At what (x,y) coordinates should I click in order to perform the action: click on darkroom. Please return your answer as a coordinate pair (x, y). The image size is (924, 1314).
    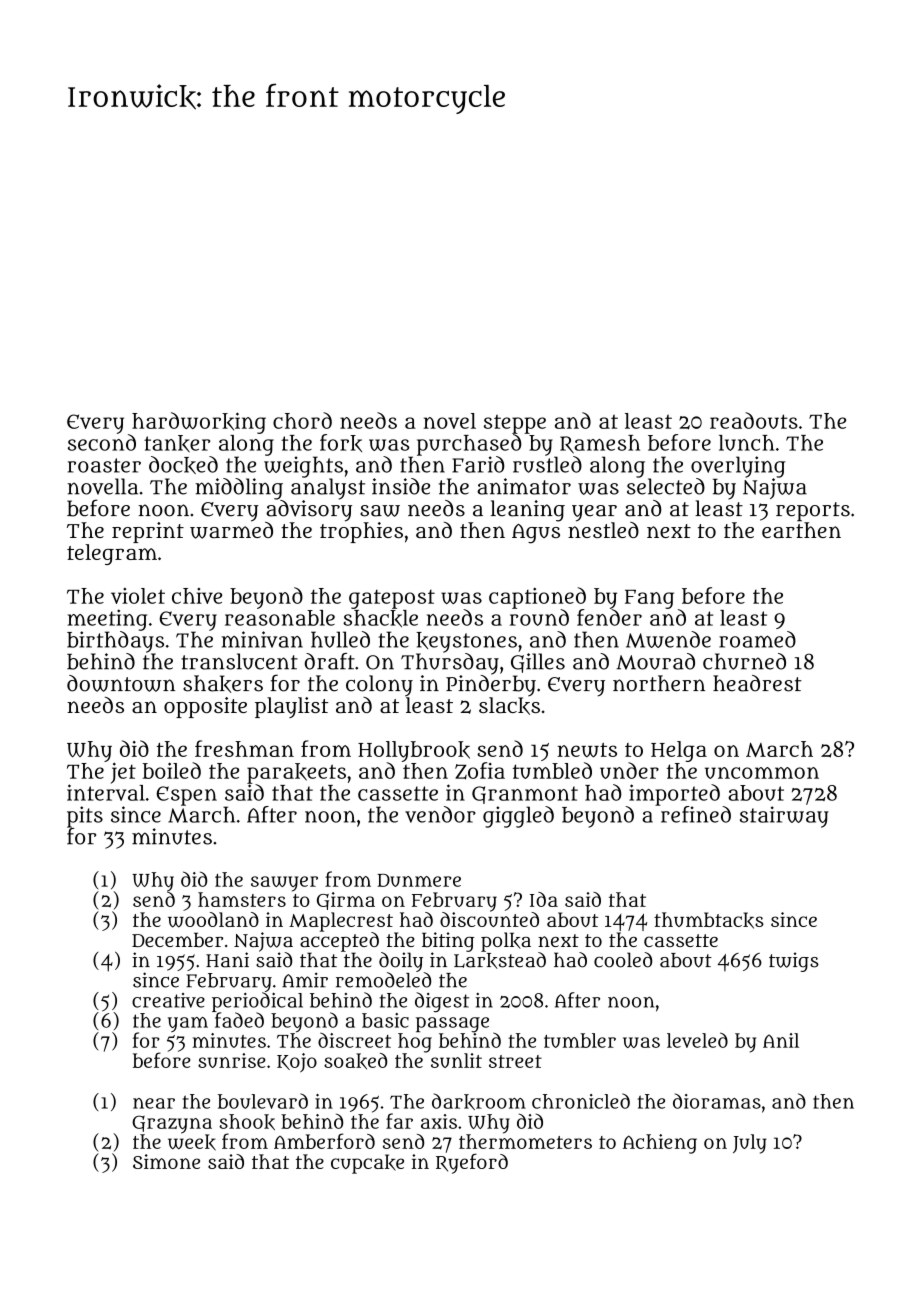
    Looking at the image, I should click on (479, 1101).
